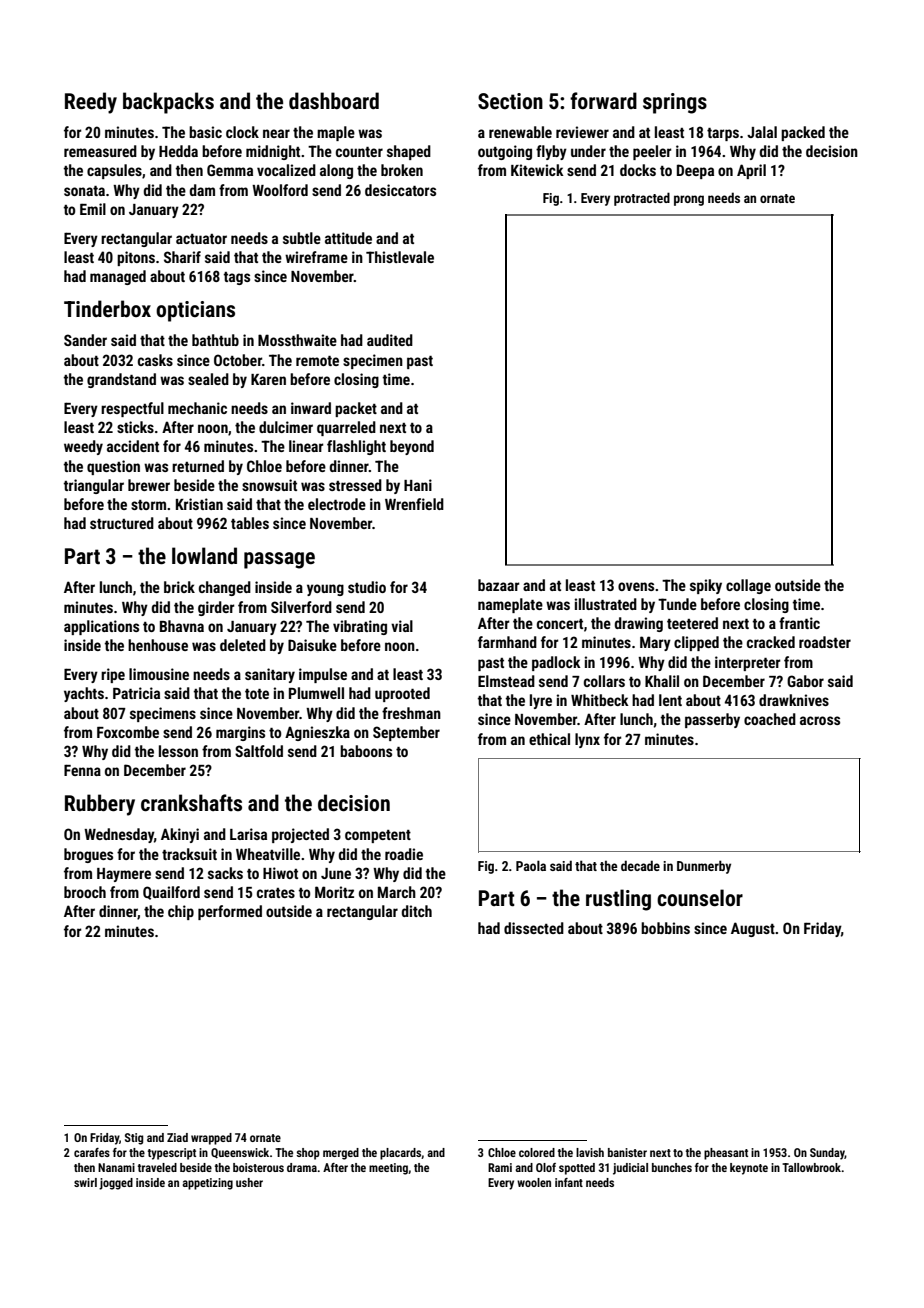  Describe the element at coordinates (748, 586) in the screenshot. I see `collage` at that location.
